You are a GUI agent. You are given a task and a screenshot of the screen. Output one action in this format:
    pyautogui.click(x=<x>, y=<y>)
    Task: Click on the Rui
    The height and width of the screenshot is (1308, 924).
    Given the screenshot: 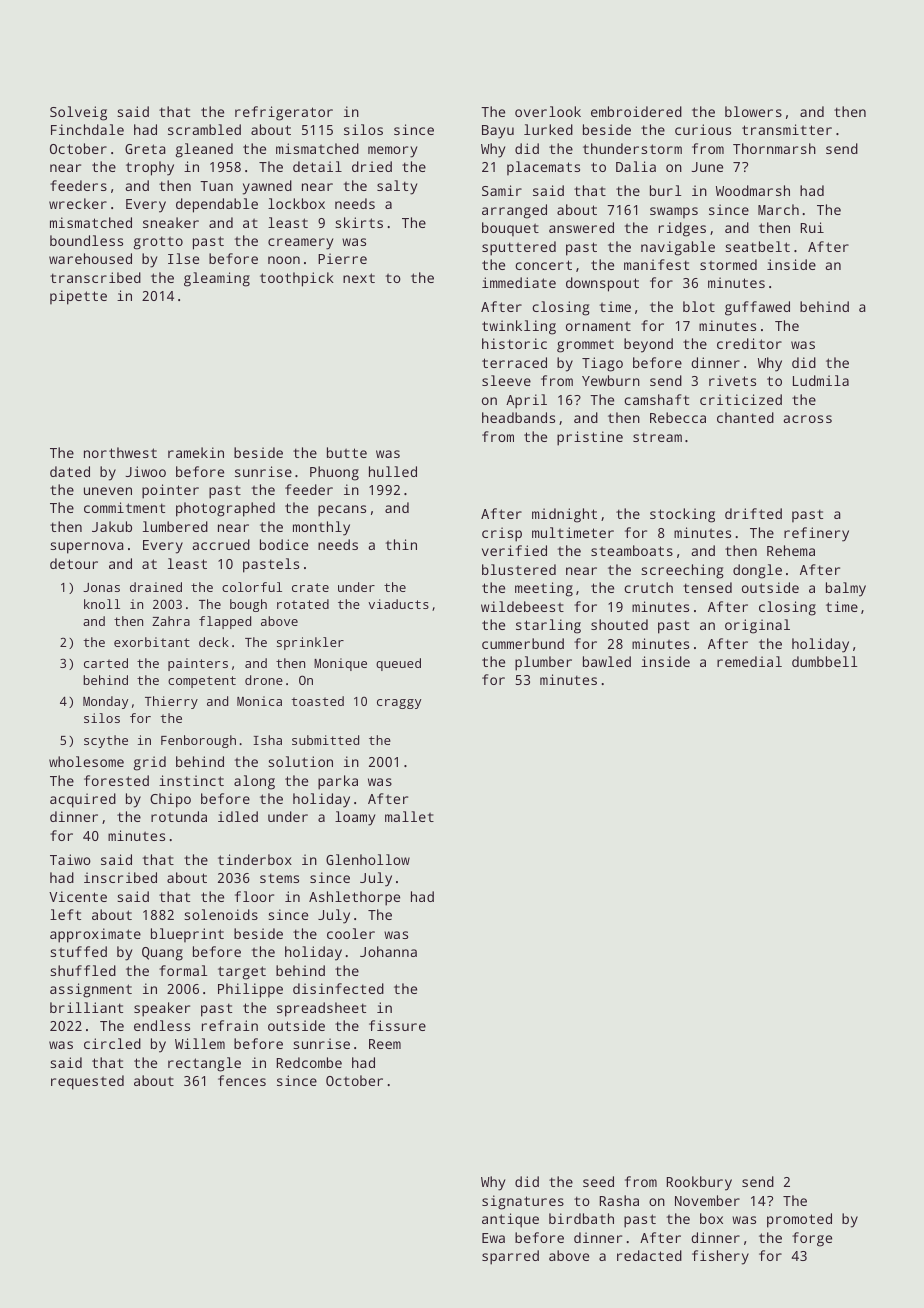 What is the action you would take?
    pyautogui.click(x=812, y=227)
